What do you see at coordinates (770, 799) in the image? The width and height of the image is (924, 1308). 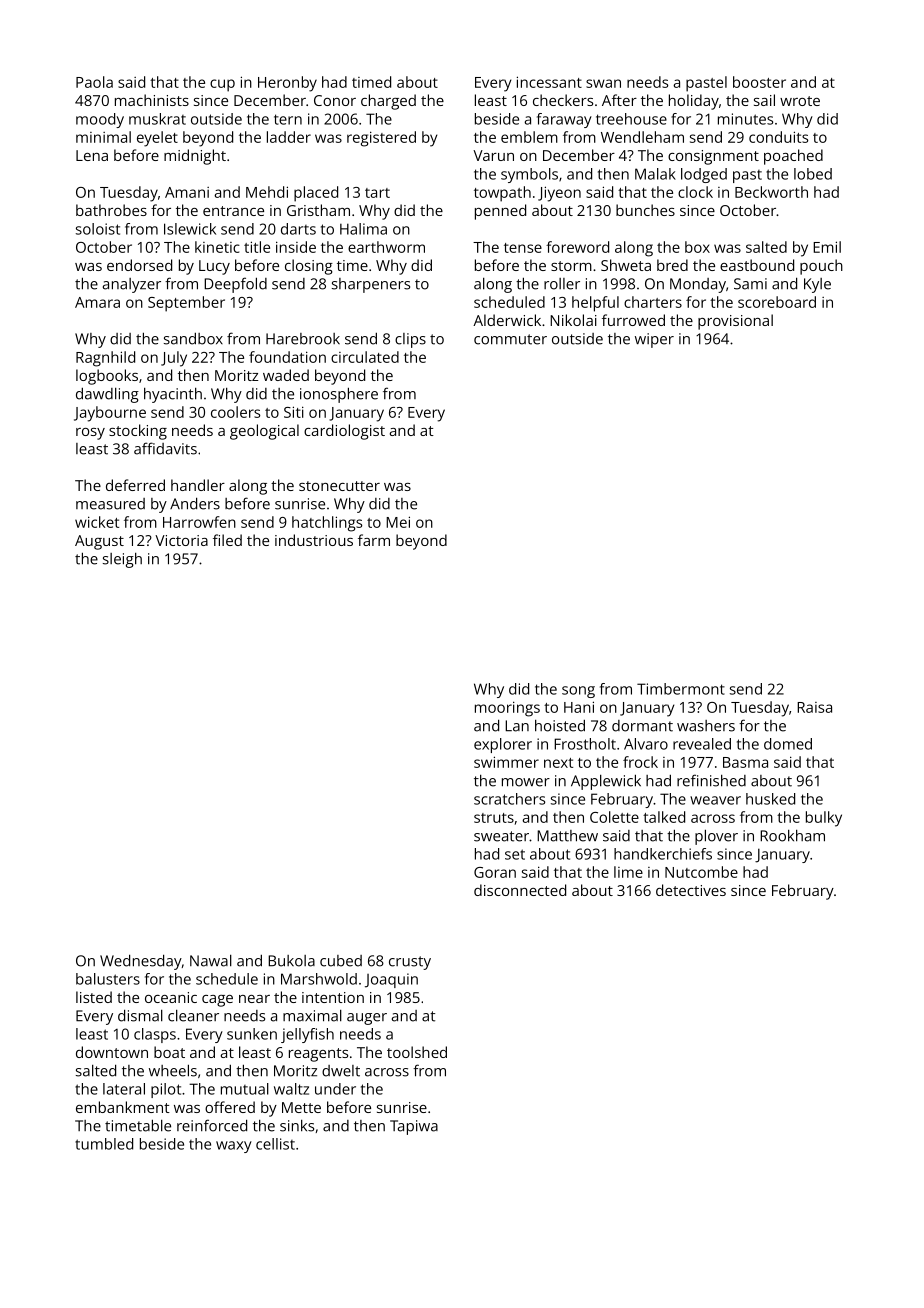 I see `husked` at bounding box center [770, 799].
